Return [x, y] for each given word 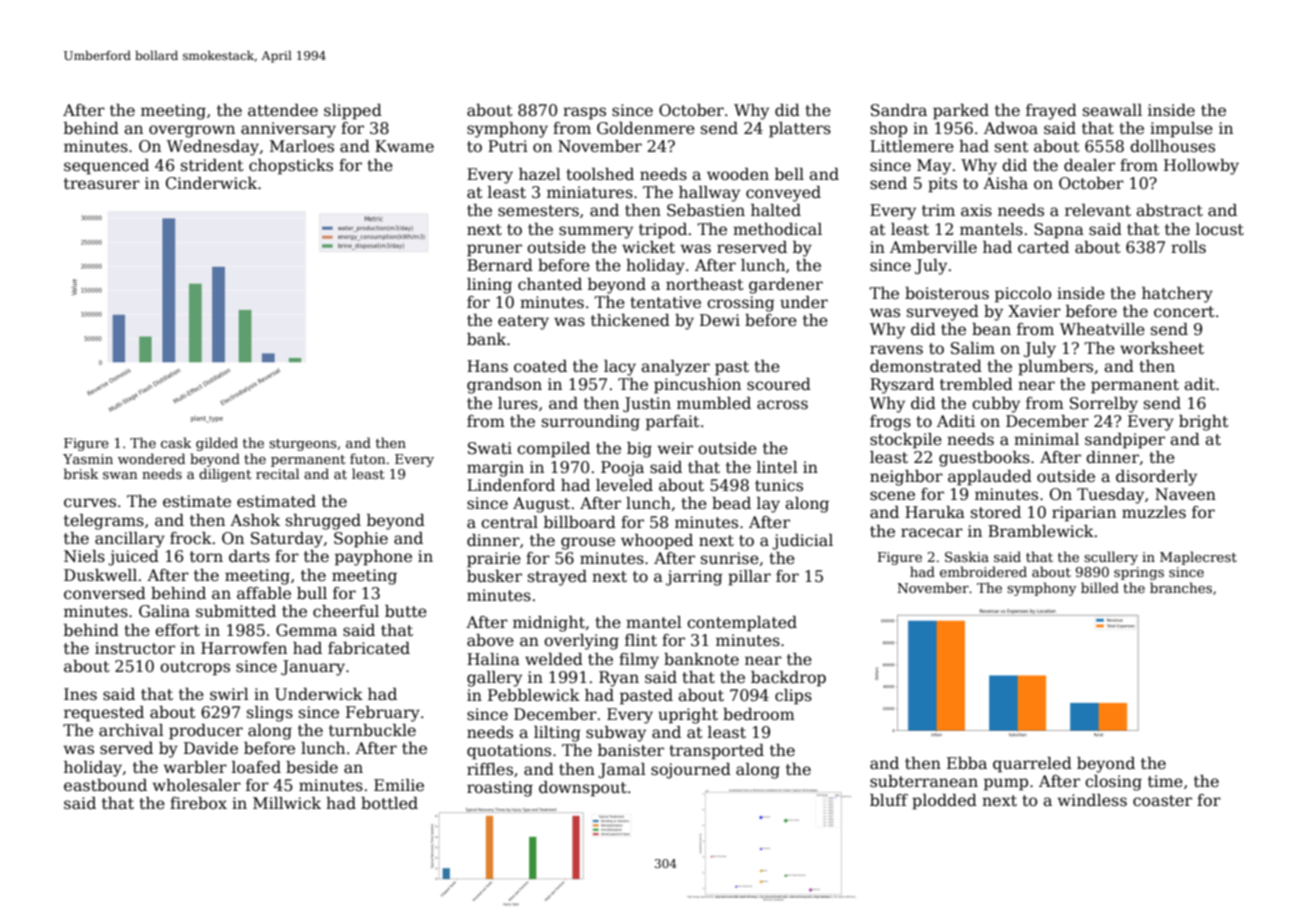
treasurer [102, 184]
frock [191, 538]
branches [1181, 587]
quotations [509, 752]
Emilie [399, 785]
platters [800, 130]
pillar [749, 578]
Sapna [1059, 231]
